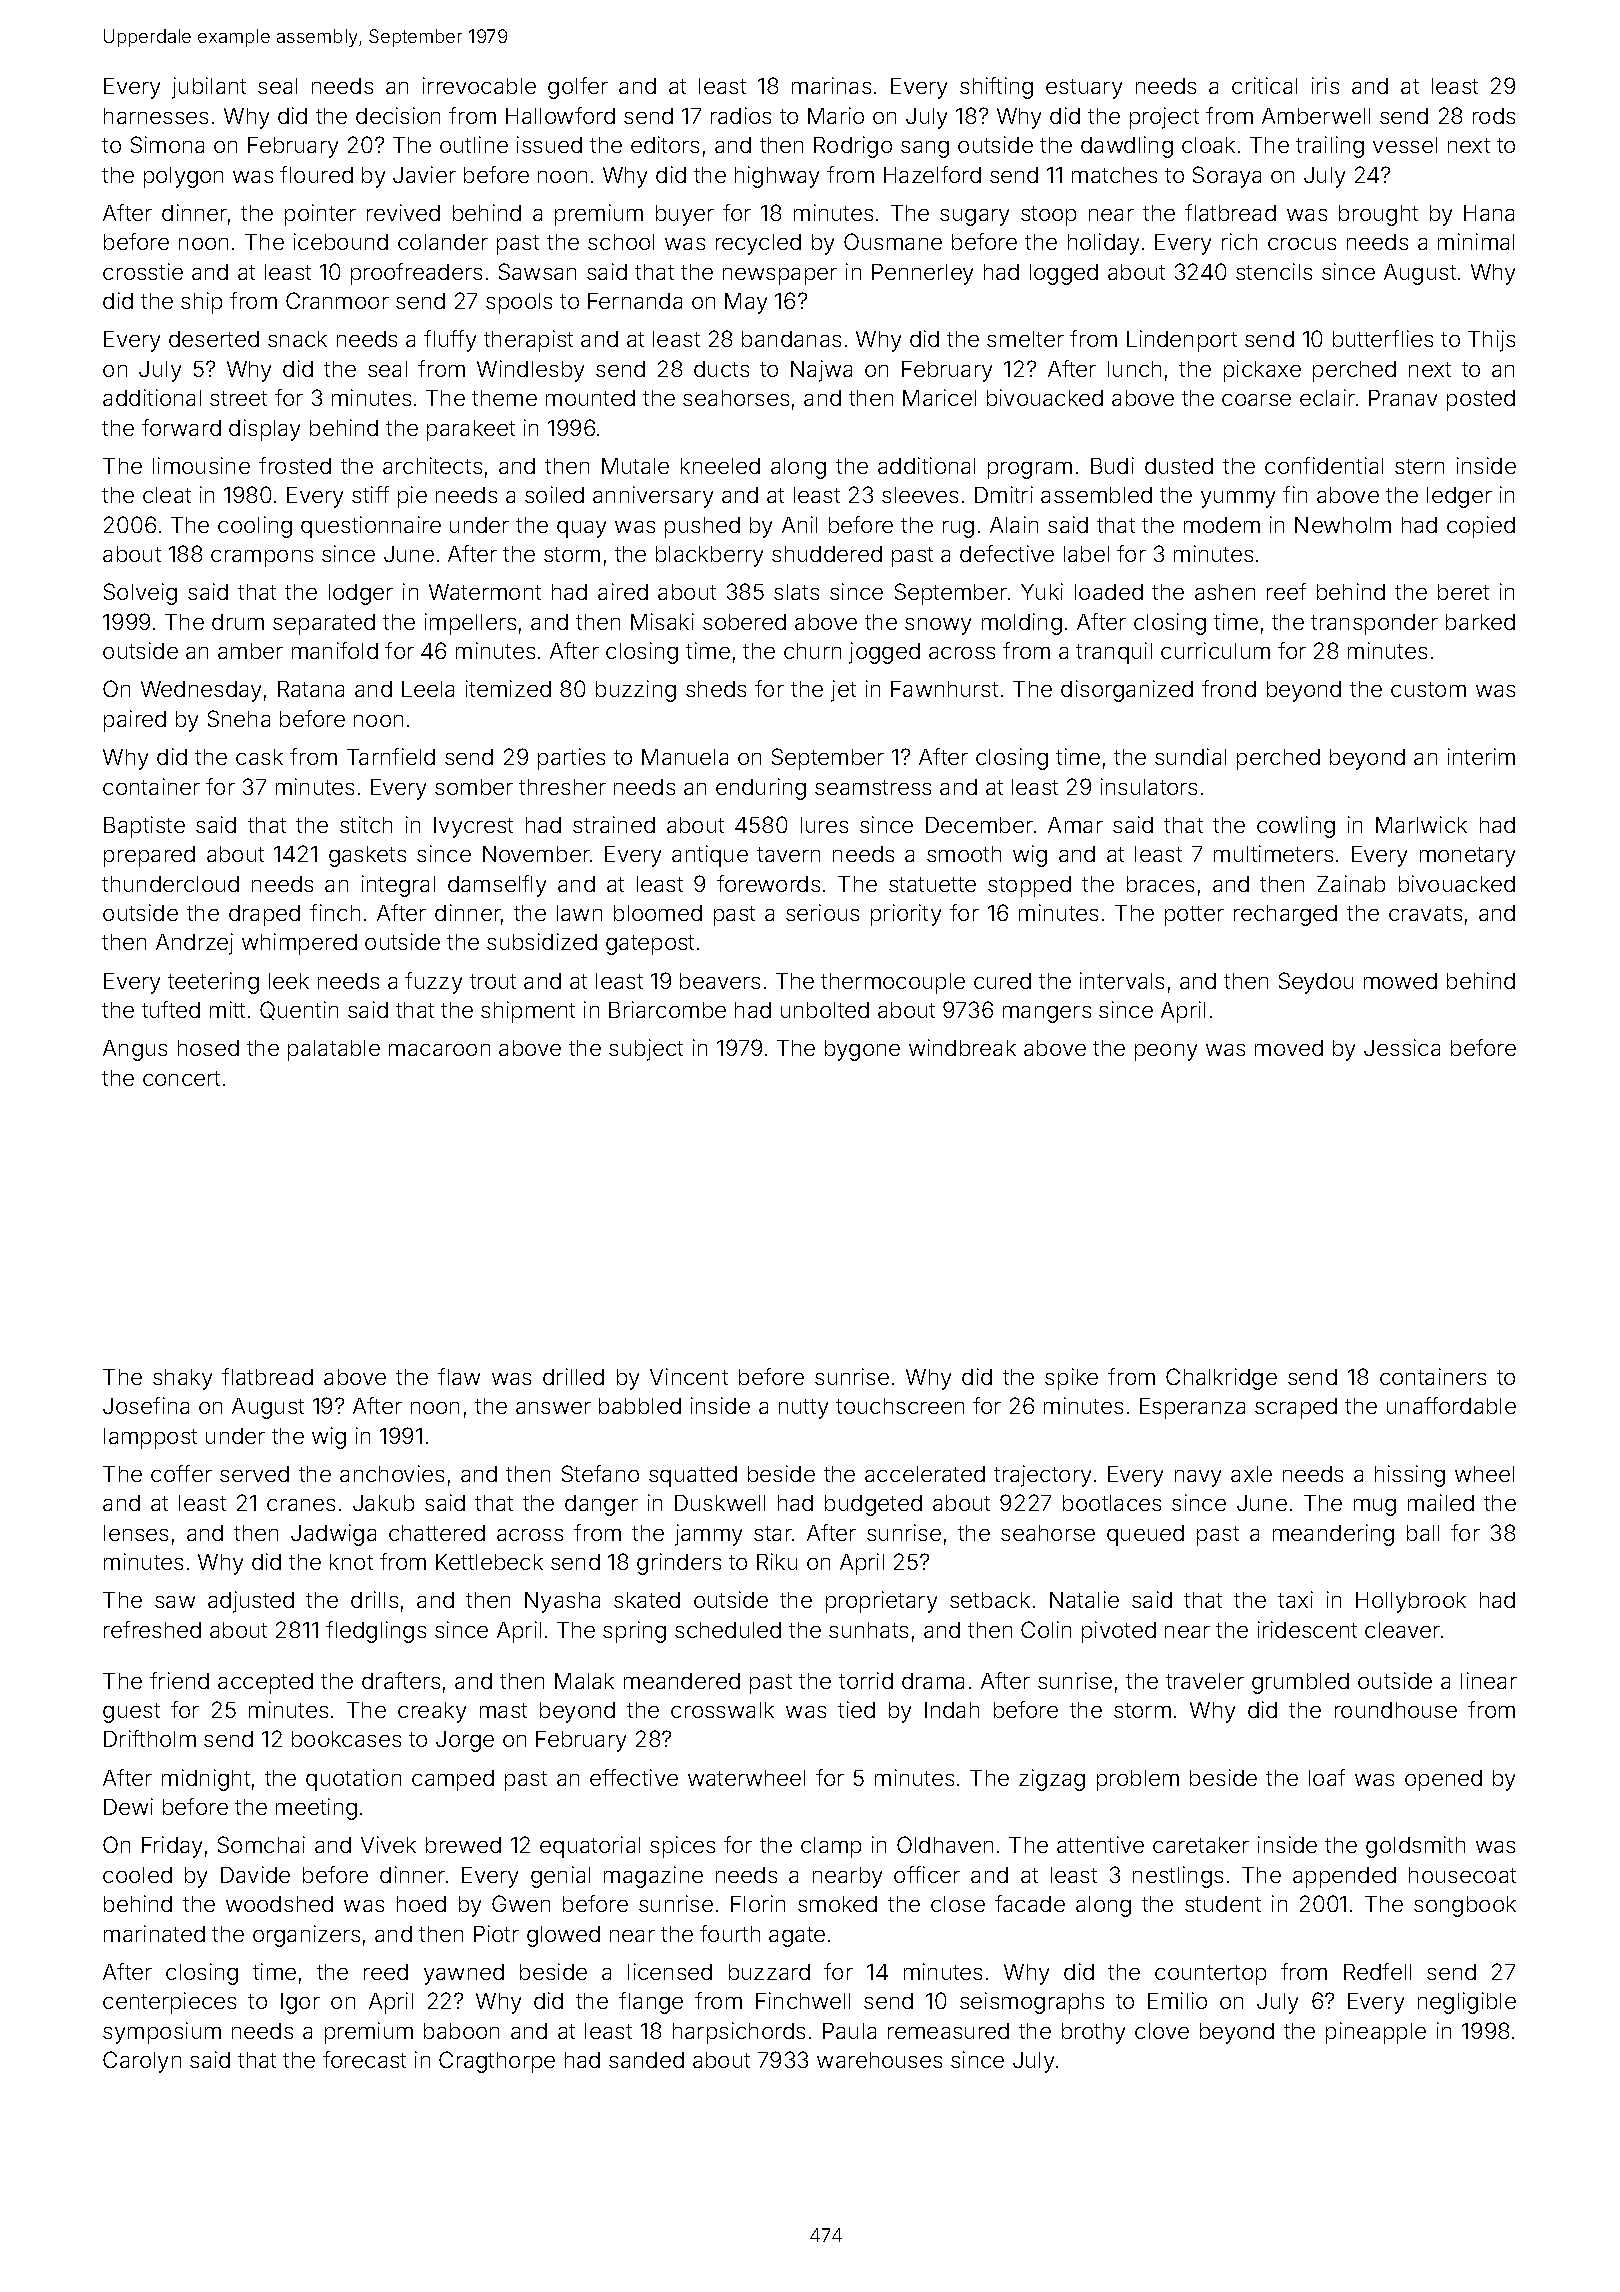  What do you see at coordinates (925, 1474) in the screenshot?
I see `accelerated` at bounding box center [925, 1474].
